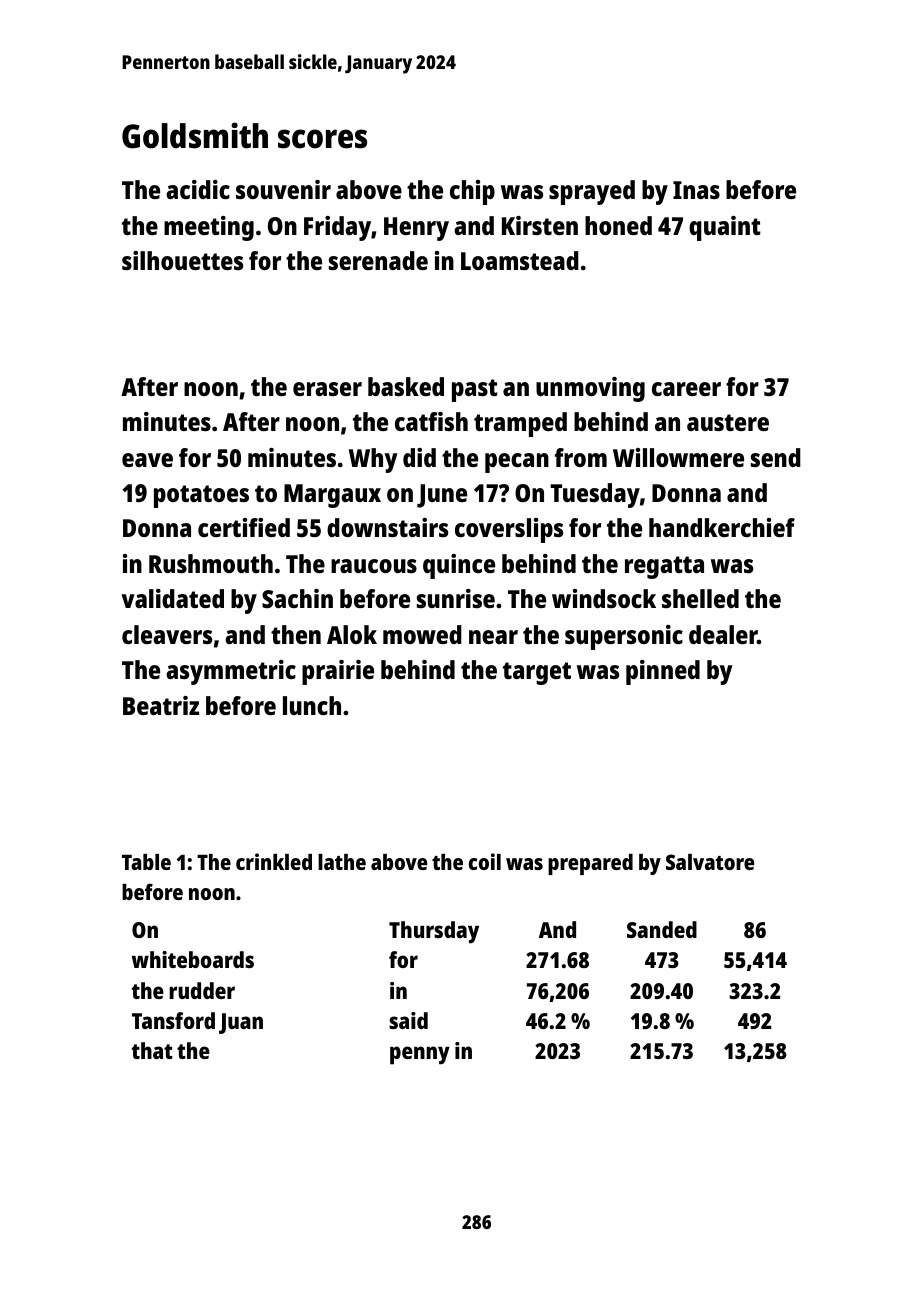 This page has width=924, height=1311. I want to click on crinkled, so click(274, 861).
